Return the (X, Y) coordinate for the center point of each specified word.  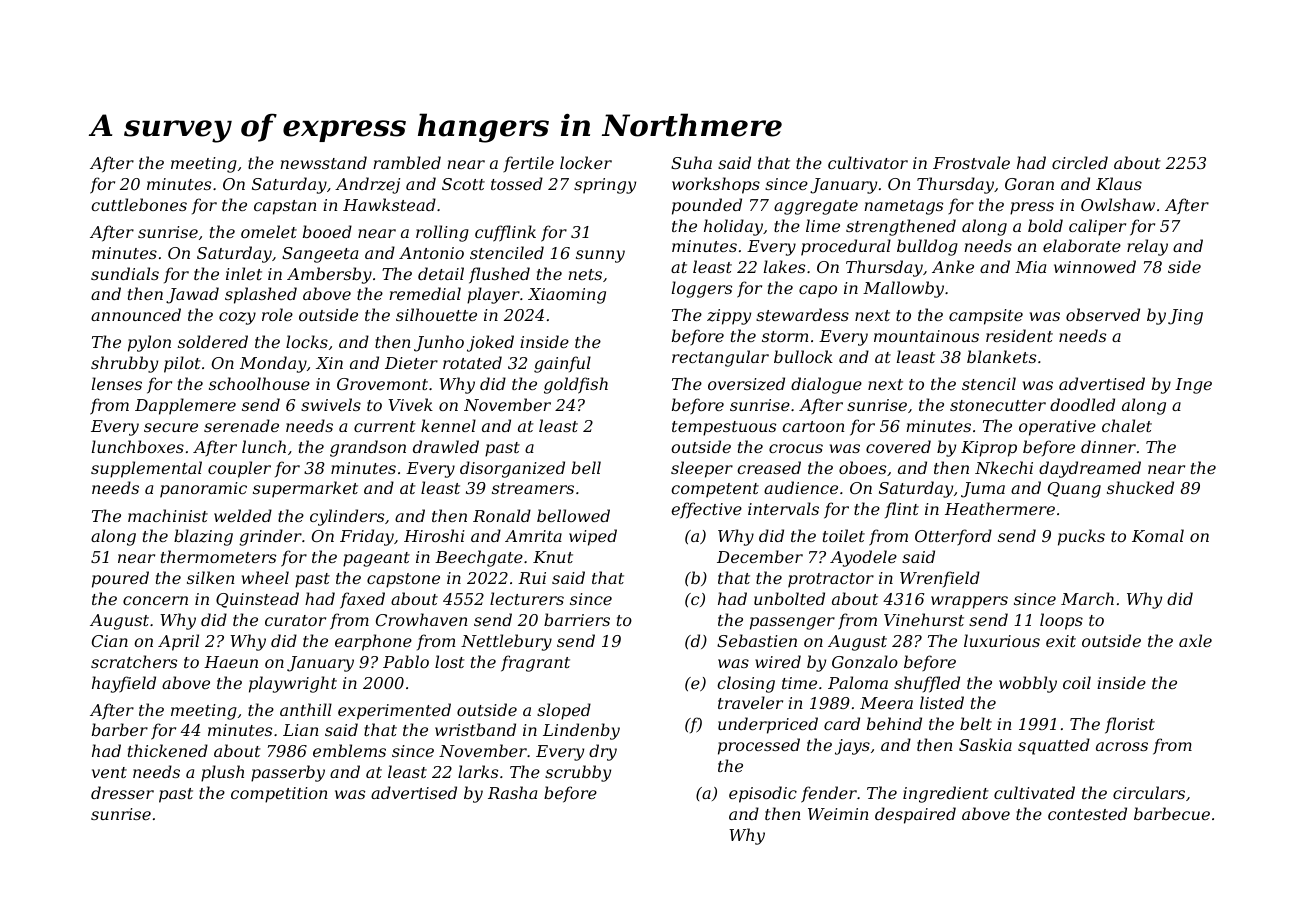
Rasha (512, 792)
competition (279, 795)
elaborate (1082, 245)
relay (1147, 247)
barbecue (1172, 813)
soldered (213, 341)
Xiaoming (567, 296)
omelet (269, 231)
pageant (376, 559)
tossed (517, 183)
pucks (1081, 537)
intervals (783, 508)
